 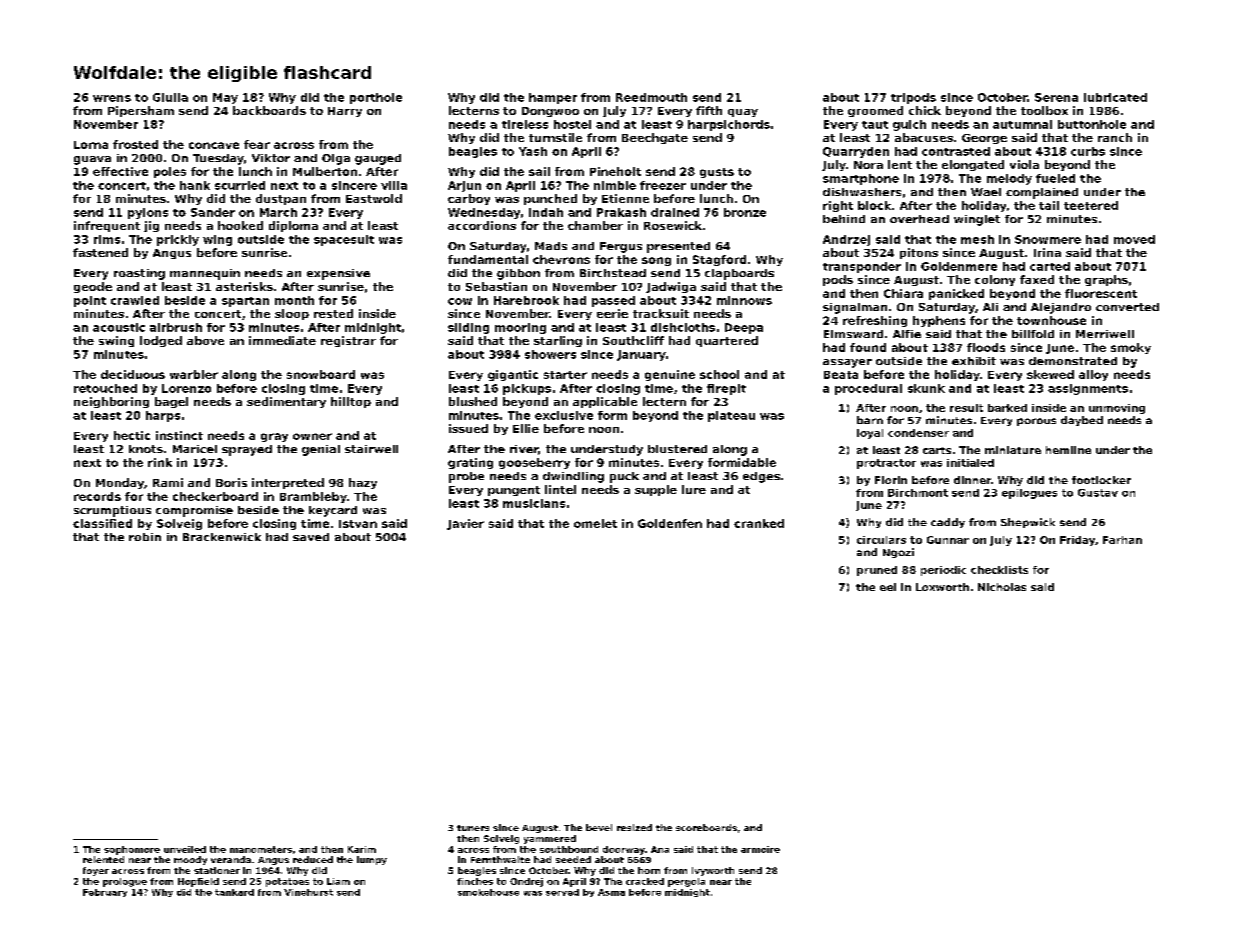 I want to click on saved, so click(x=311, y=537).
